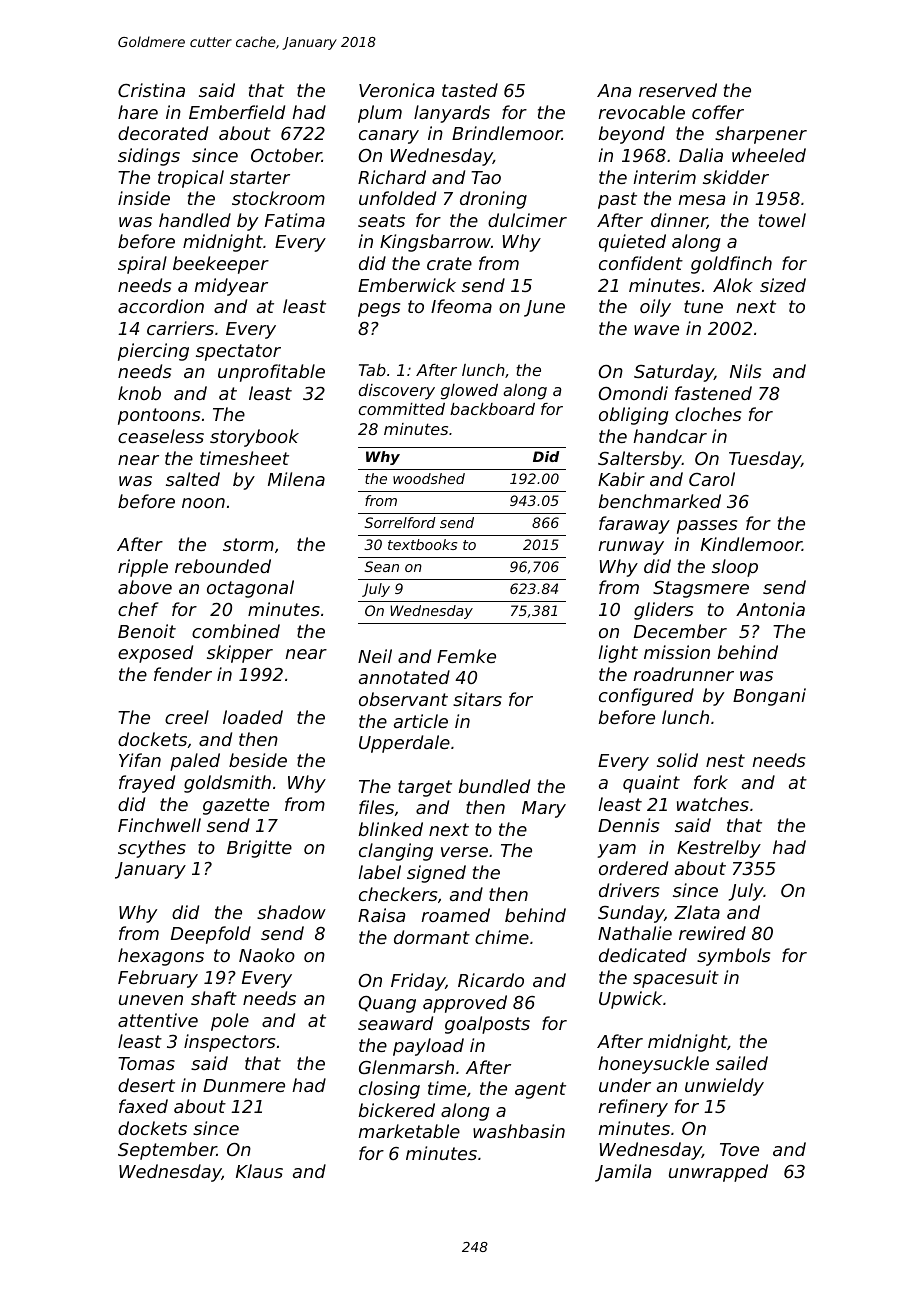 The image size is (924, 1308). Describe the element at coordinates (407, 285) in the screenshot. I see `Emberwick` at that location.
